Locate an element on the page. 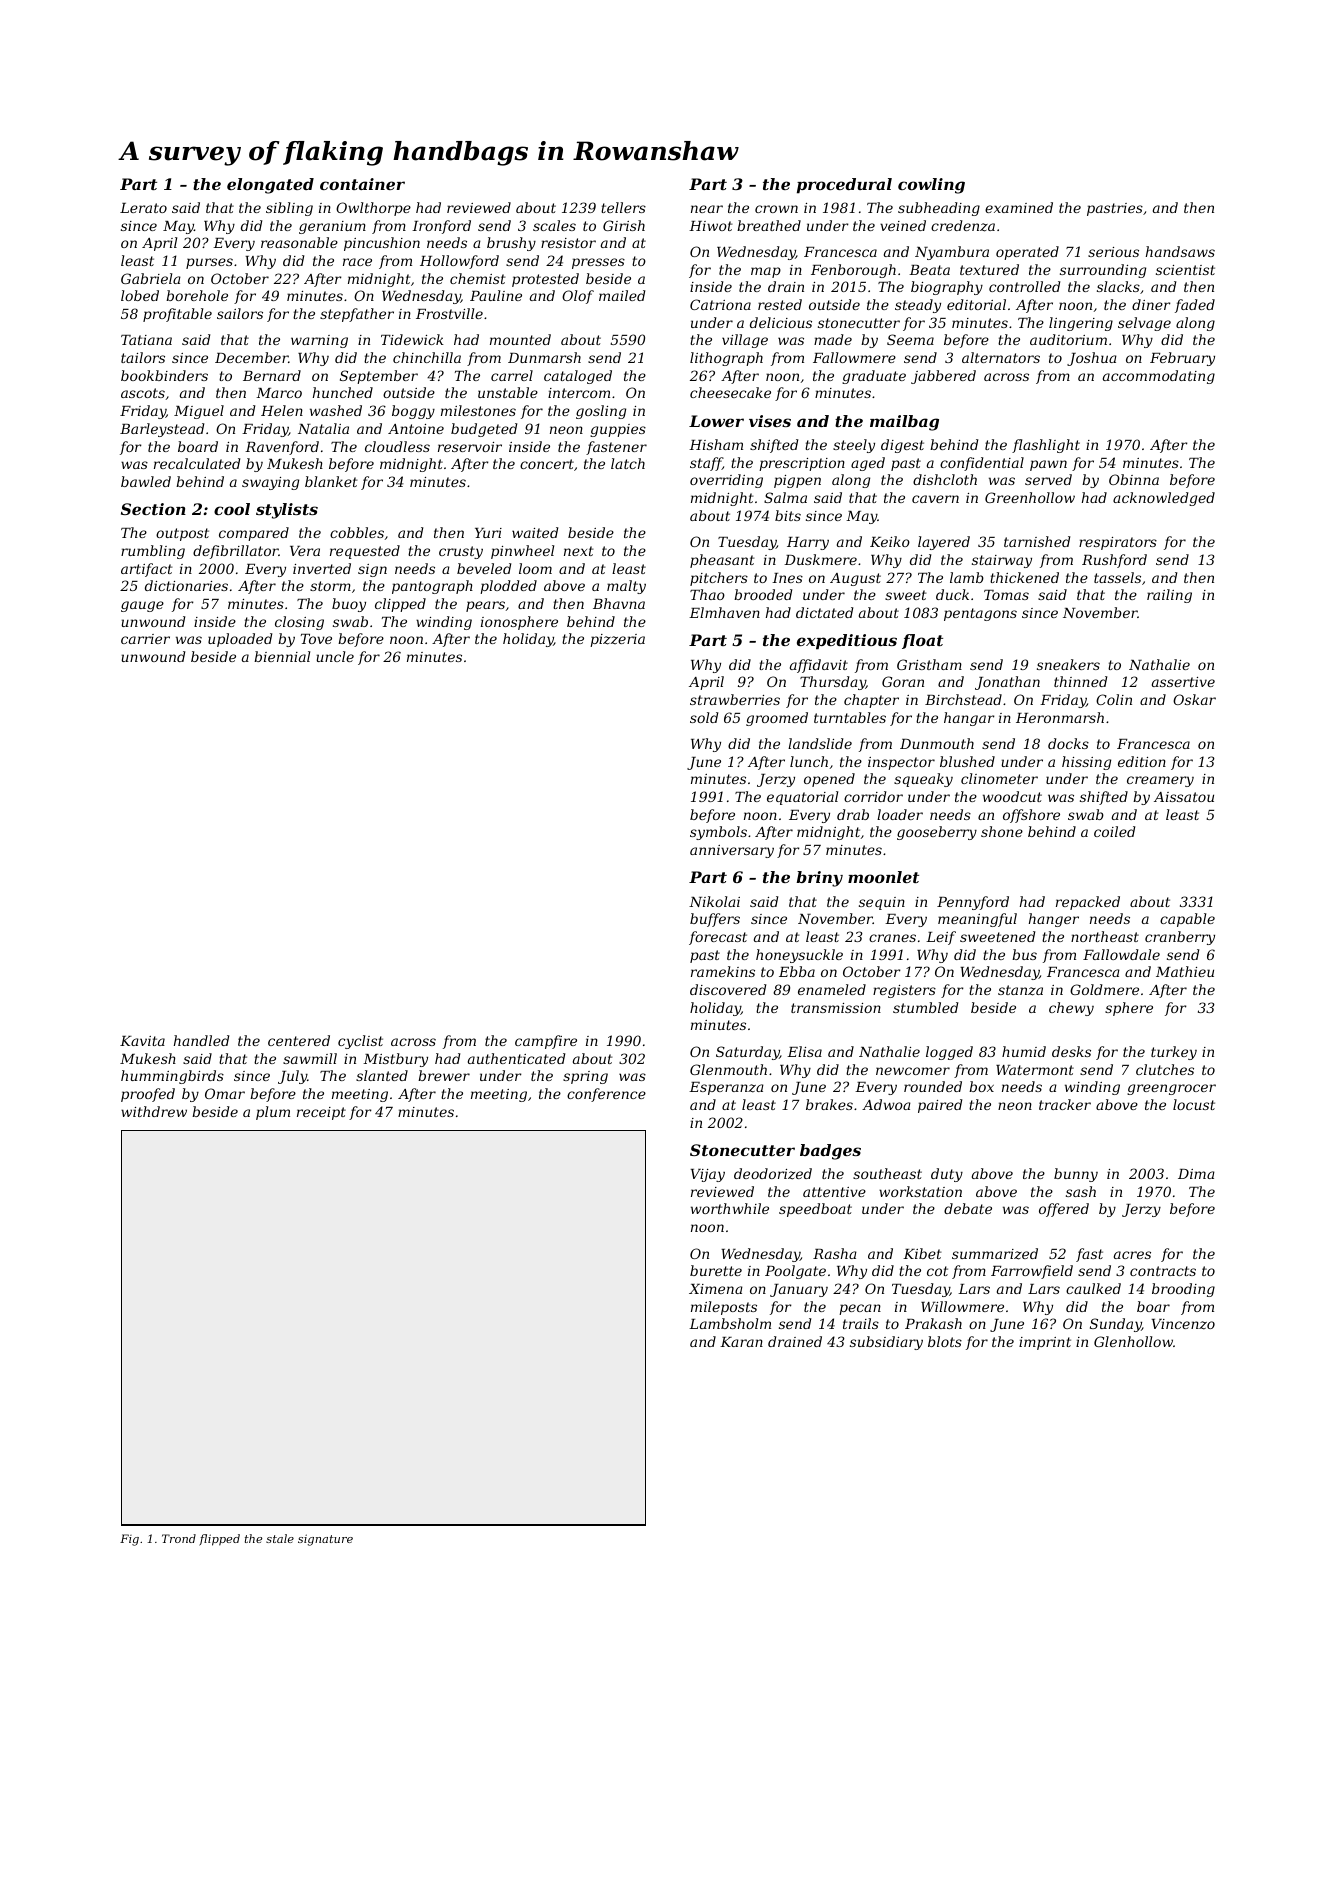  Lerato is located at coordinates (143, 208).
